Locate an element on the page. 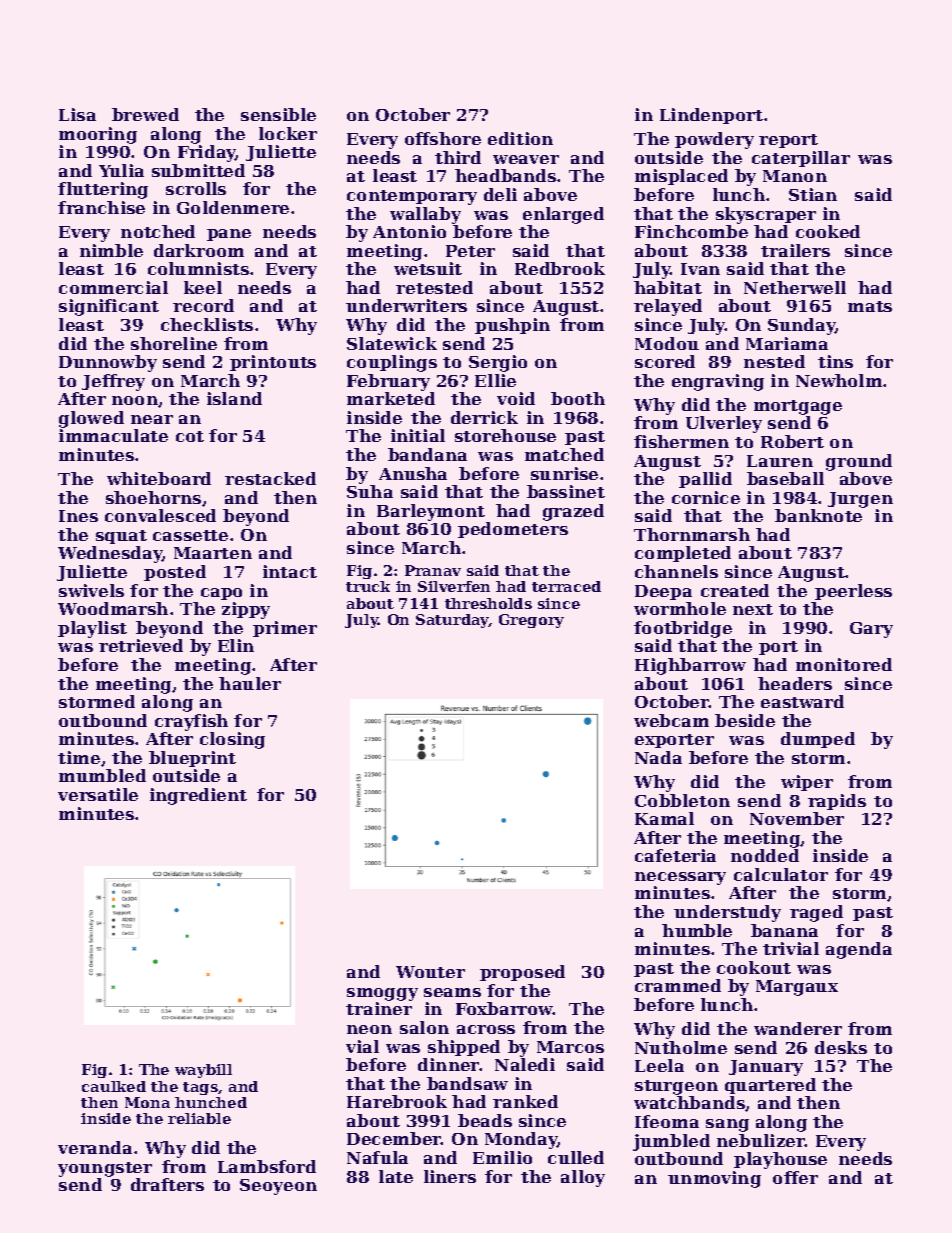 The height and width of the image is (1233, 952). mooring is located at coordinates (98, 135).
